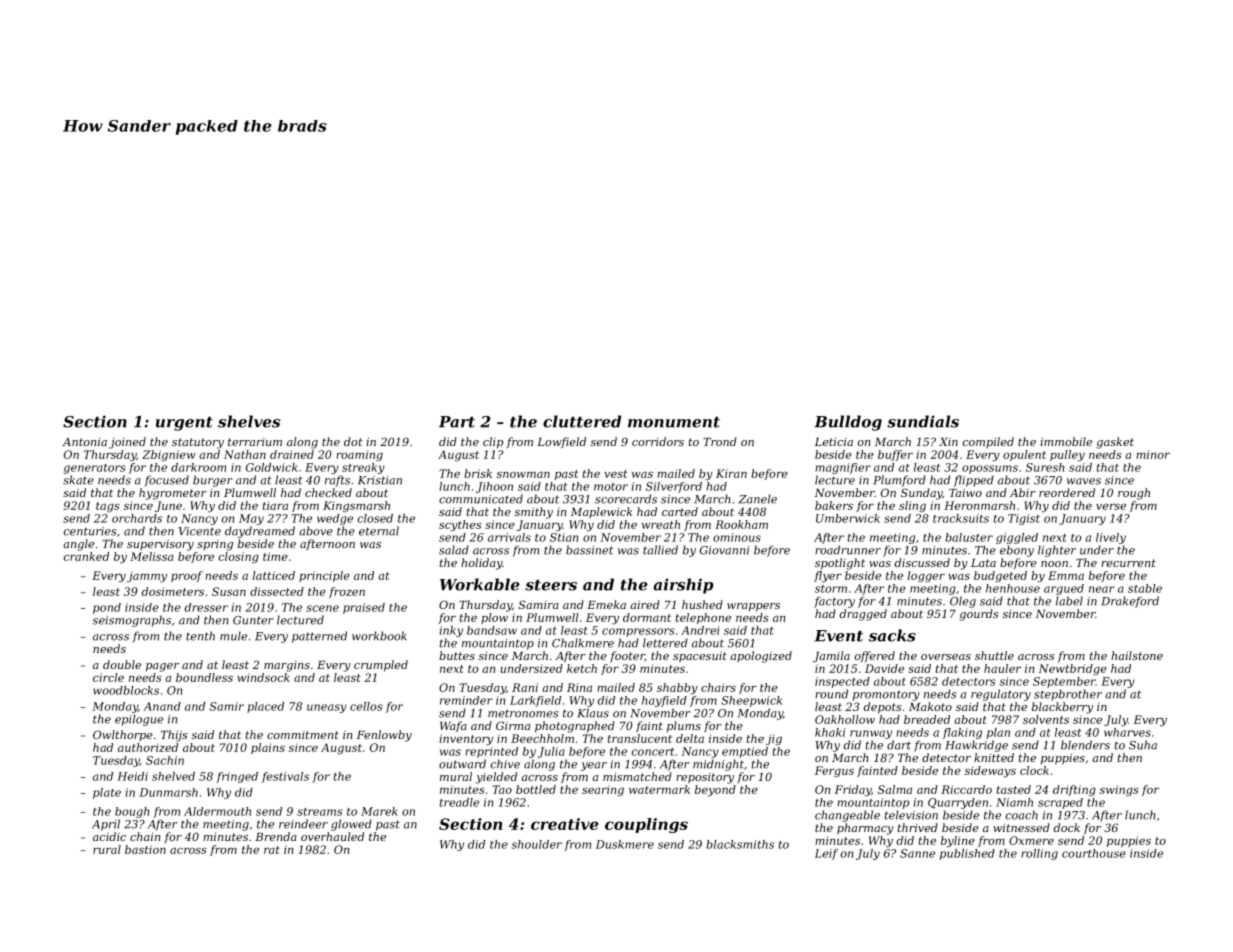  Describe the element at coordinates (1084, 481) in the screenshot. I see `waves` at that location.
